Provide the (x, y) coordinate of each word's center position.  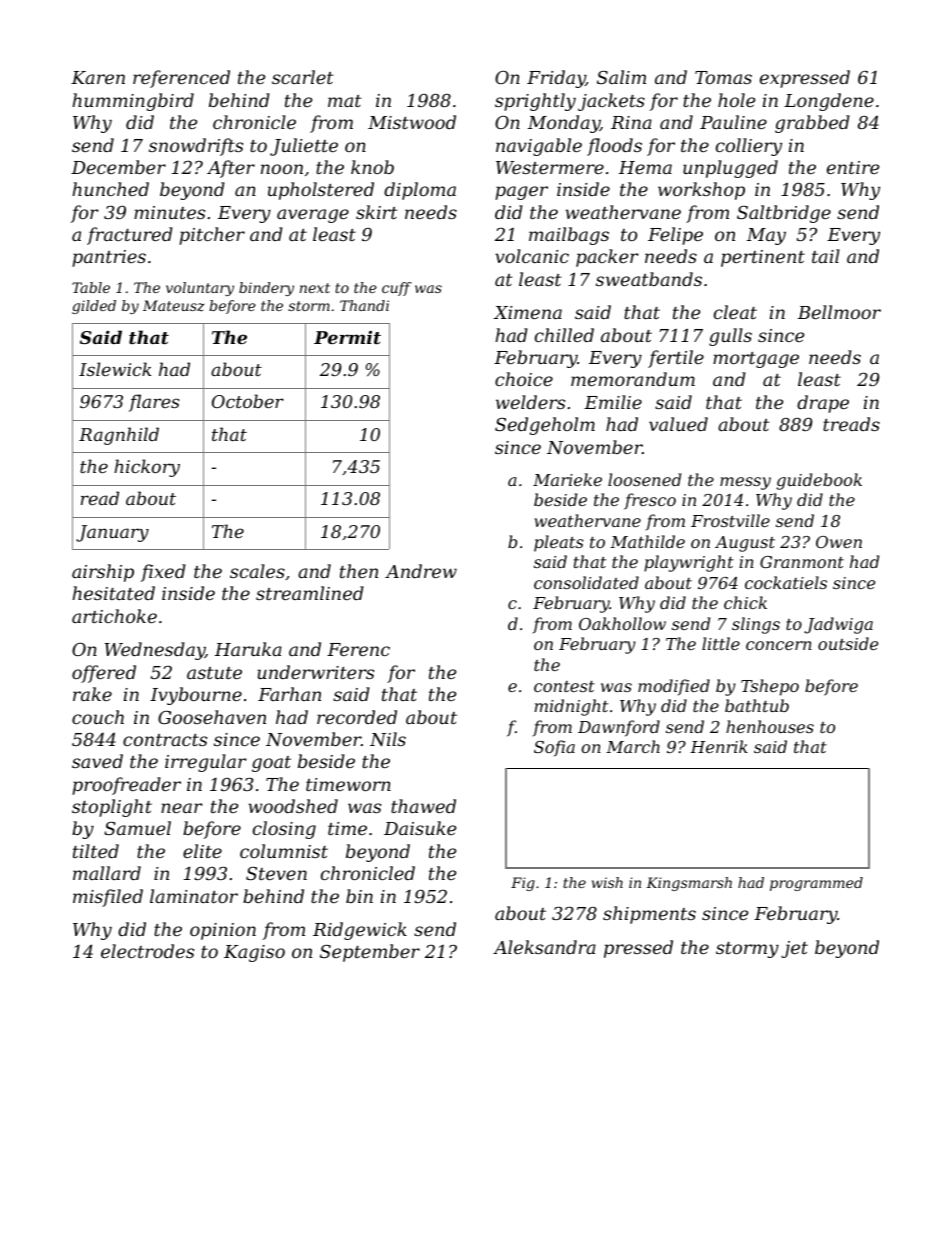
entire (853, 167)
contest (564, 686)
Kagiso (254, 953)
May (766, 236)
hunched (110, 189)
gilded (94, 307)
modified (674, 687)
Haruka (248, 649)
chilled (564, 335)
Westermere (550, 167)
